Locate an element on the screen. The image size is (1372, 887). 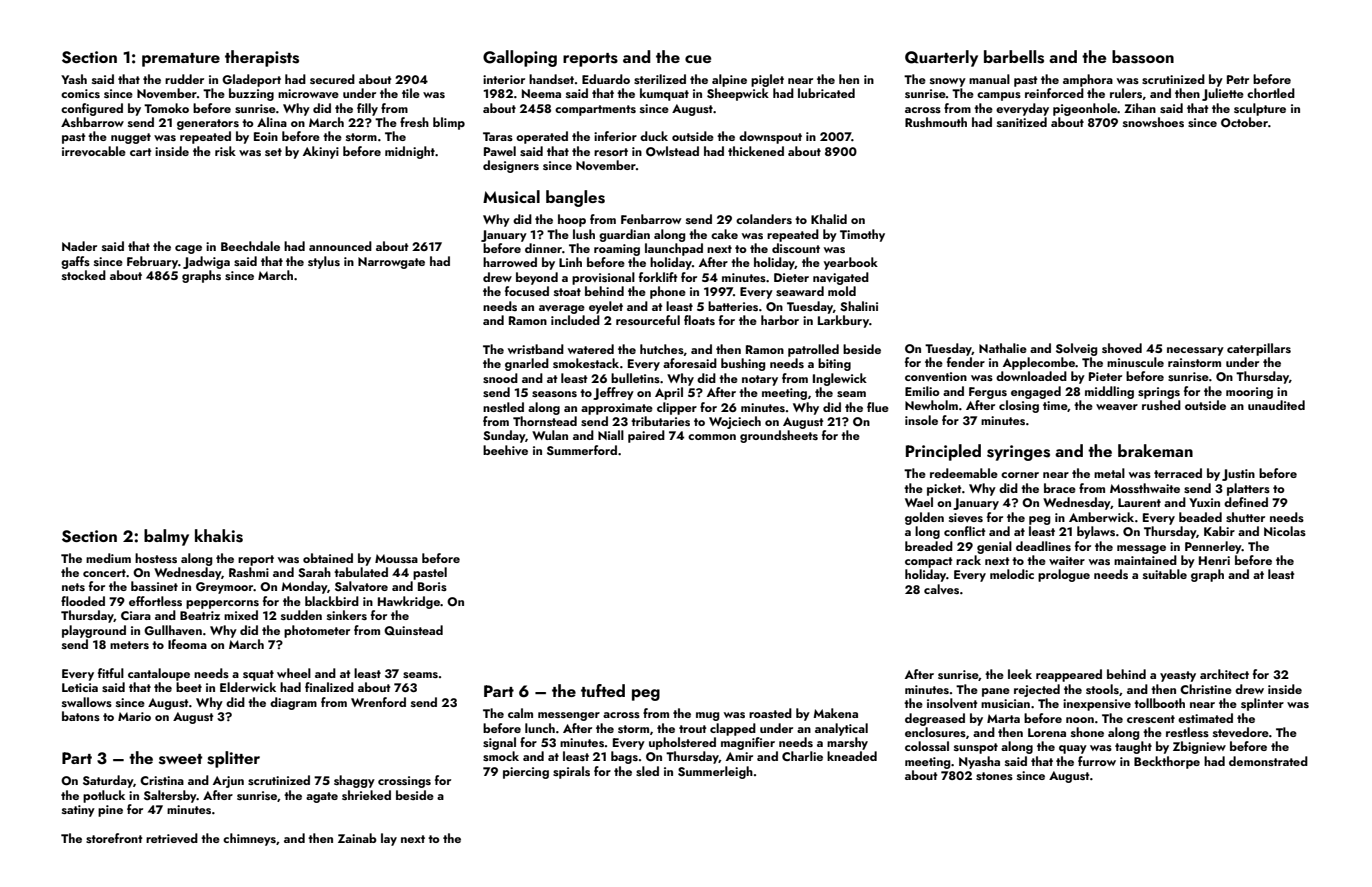
Inglewick is located at coordinates (840, 379).
